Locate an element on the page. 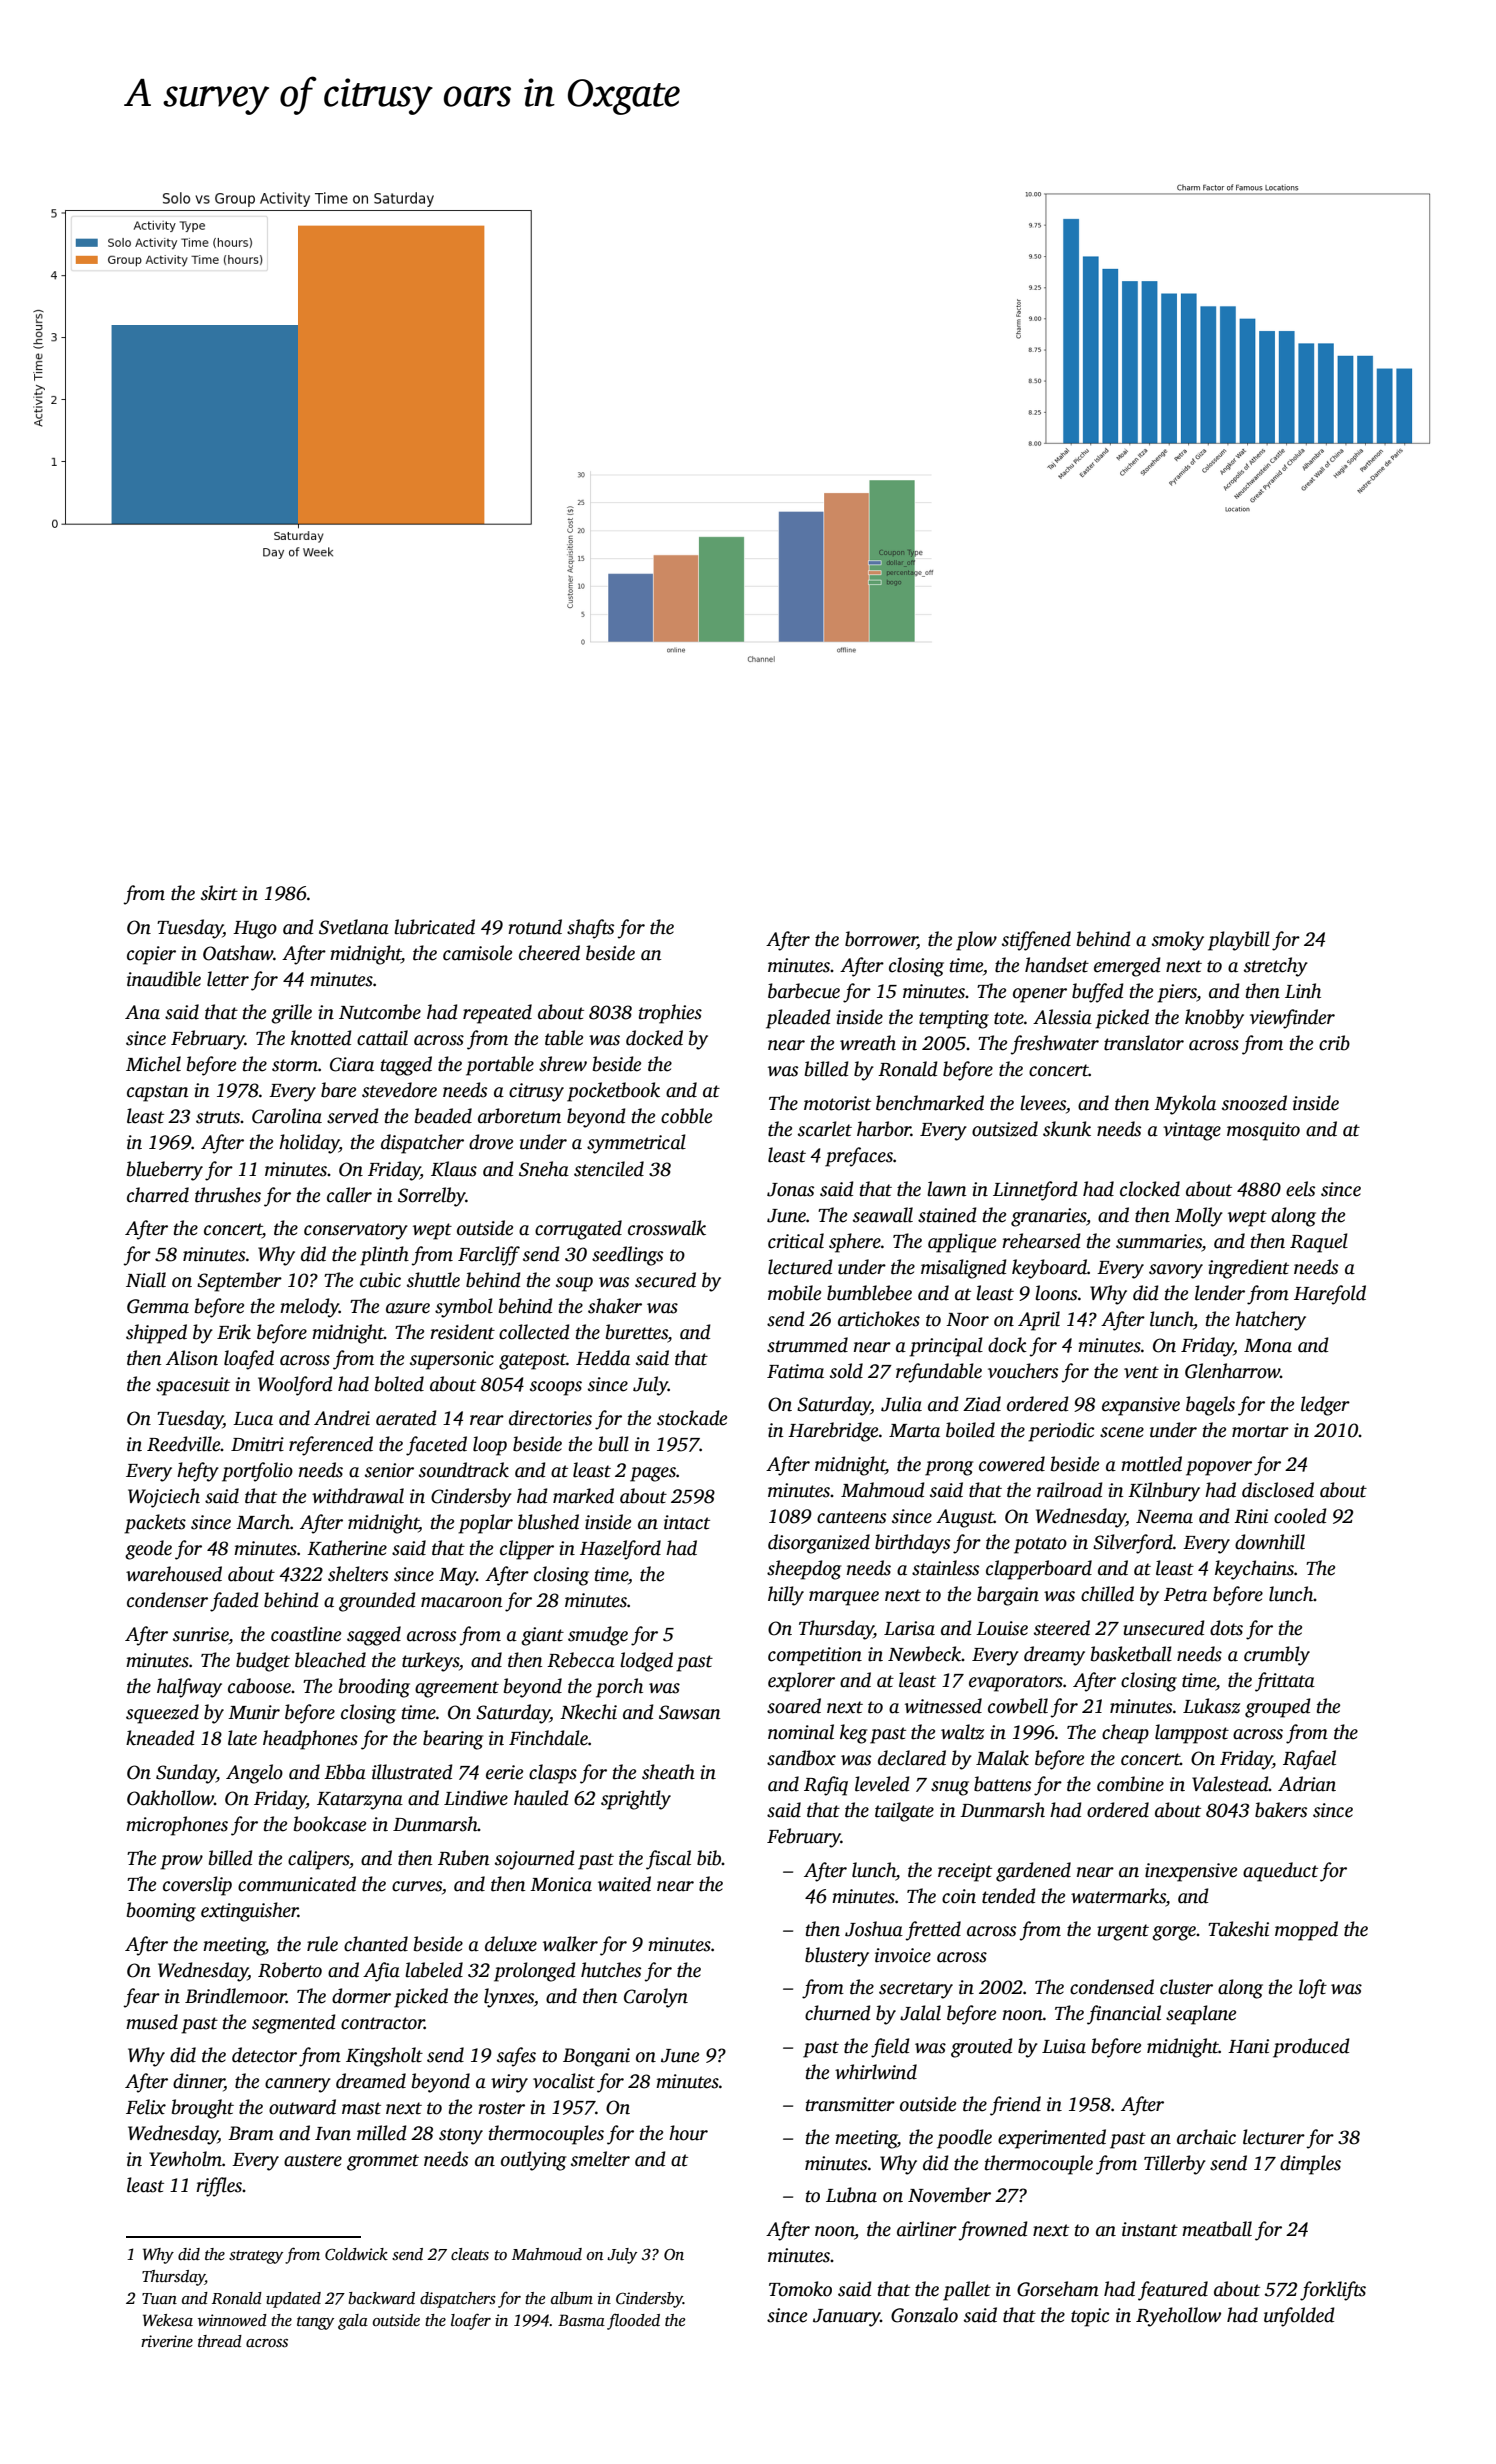 The width and height of the document is (1496, 2464). financial is located at coordinates (1124, 2015).
